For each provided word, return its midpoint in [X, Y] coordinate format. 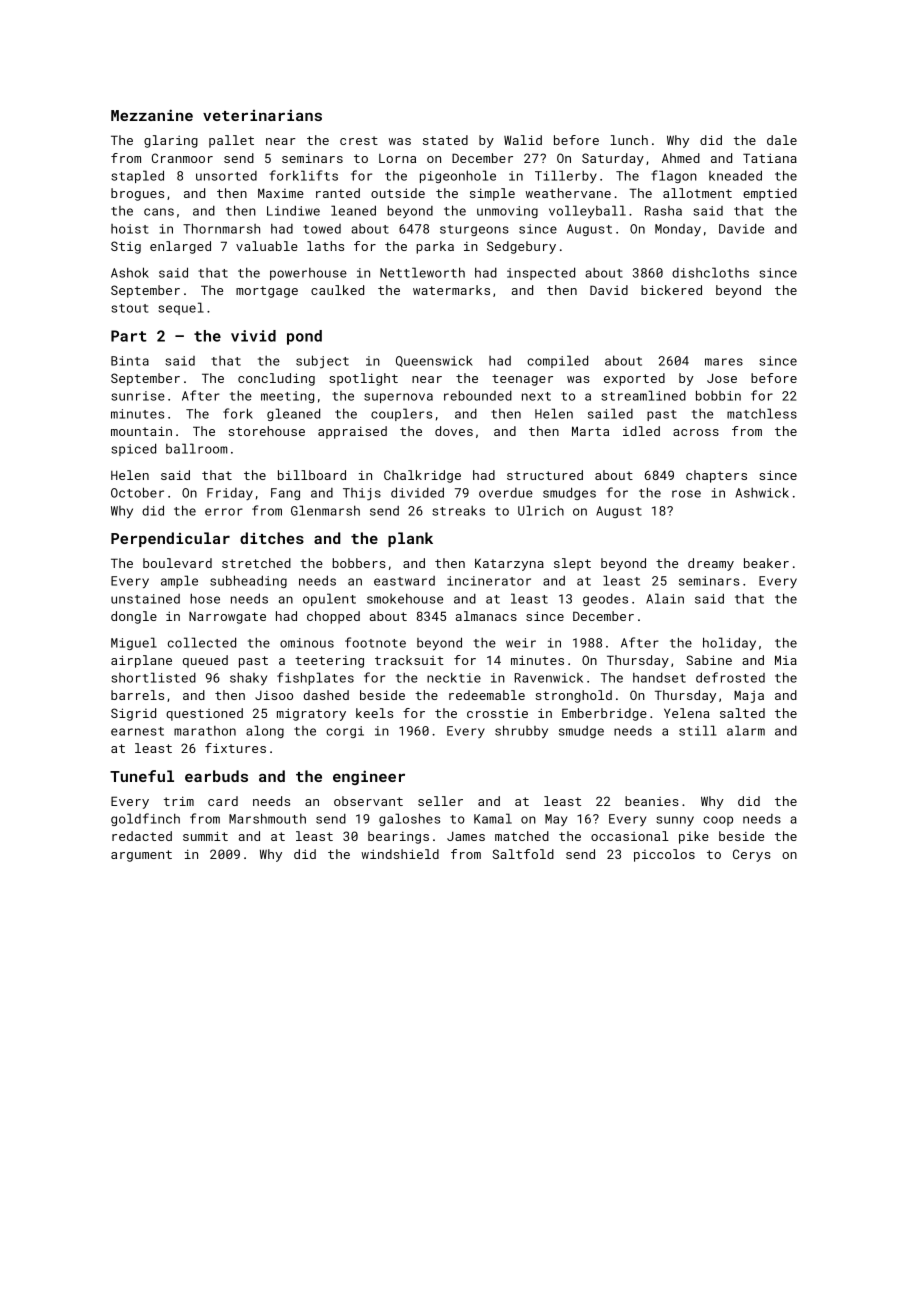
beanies [652, 801]
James [466, 836]
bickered [671, 290]
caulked [337, 290]
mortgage [267, 292]
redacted [142, 836]
